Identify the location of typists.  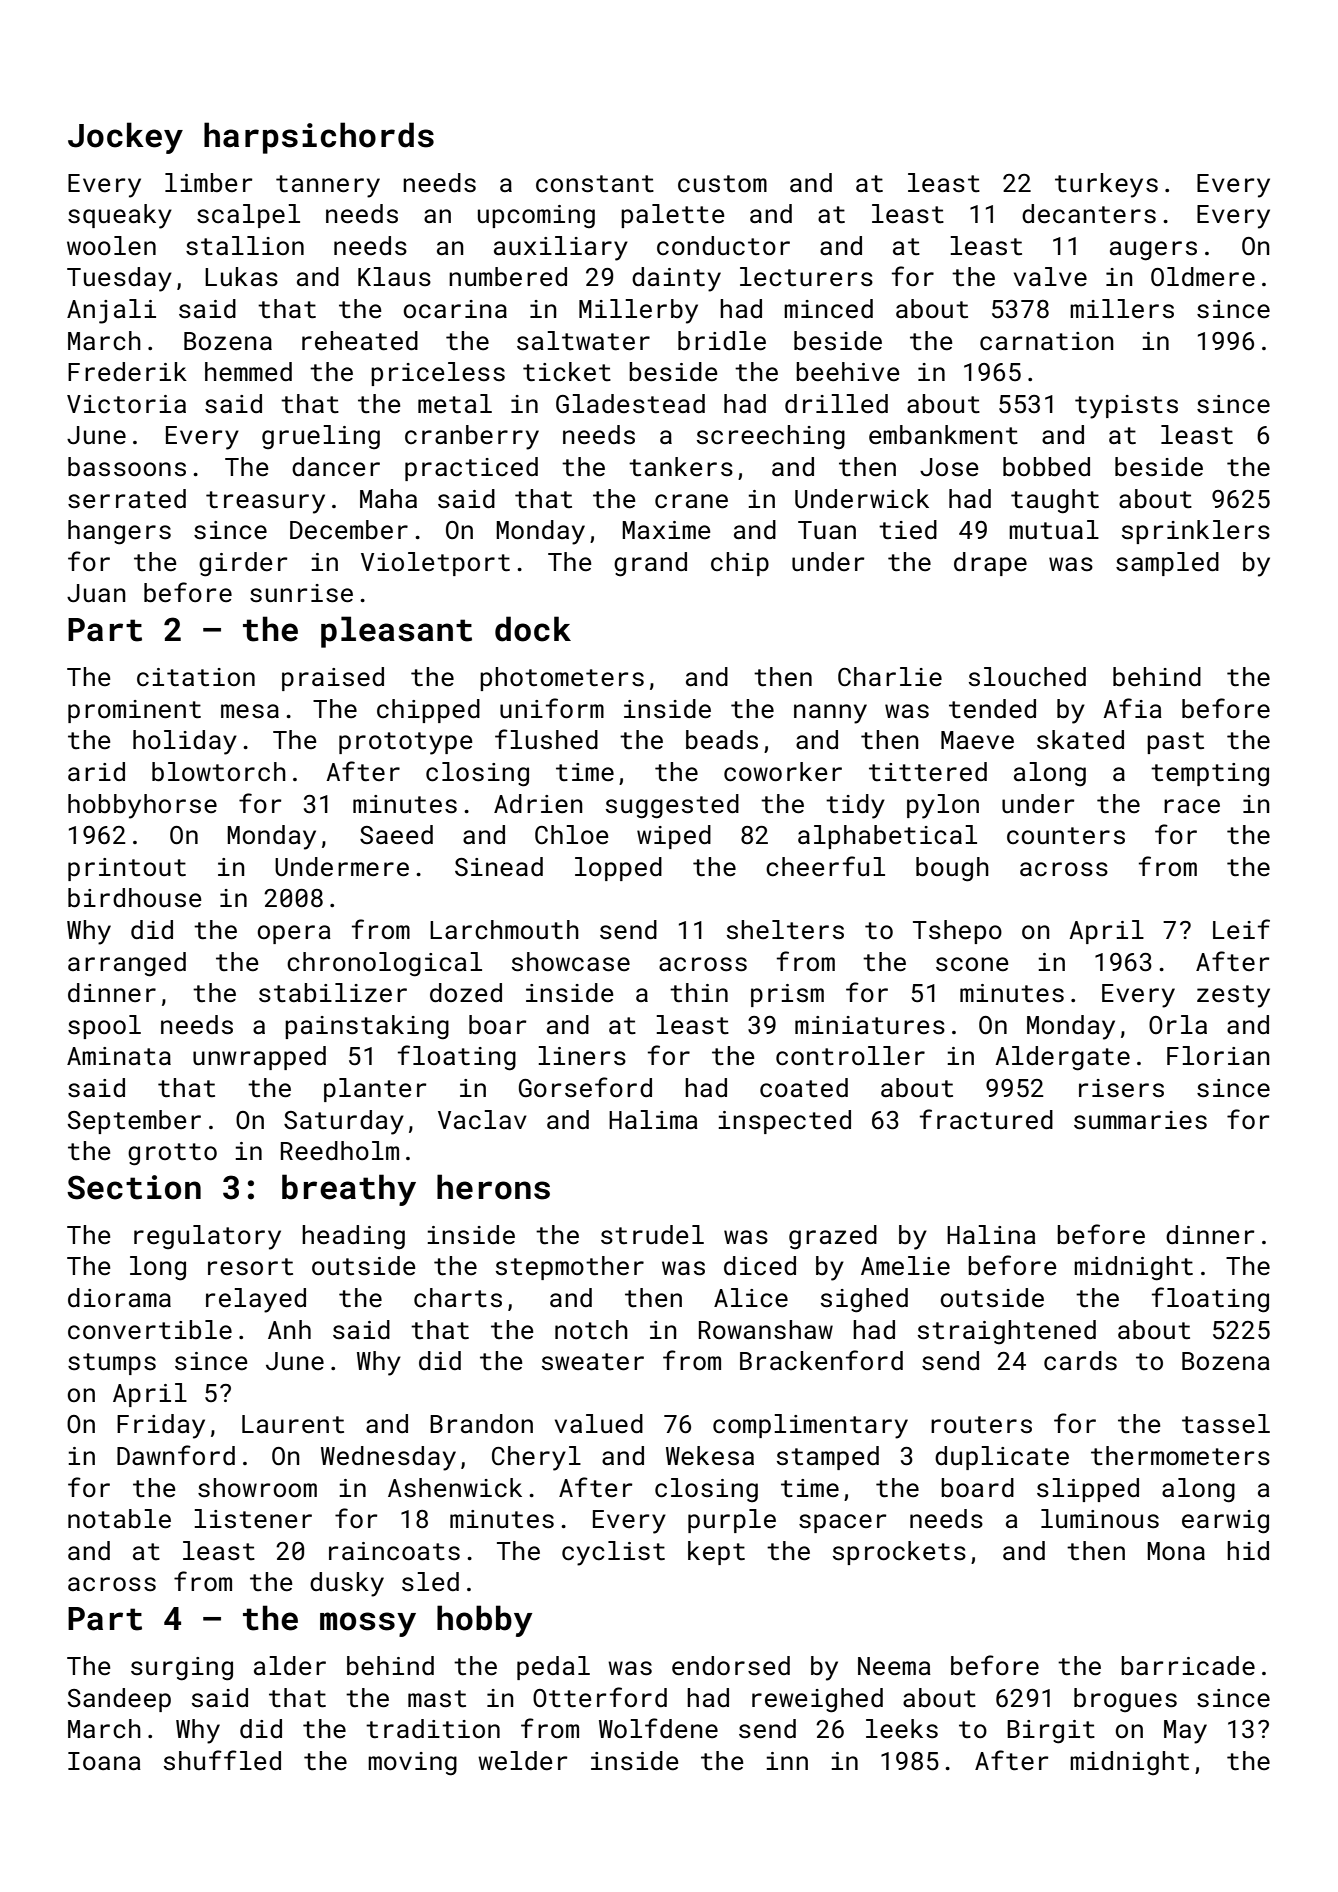
(1126, 407).
